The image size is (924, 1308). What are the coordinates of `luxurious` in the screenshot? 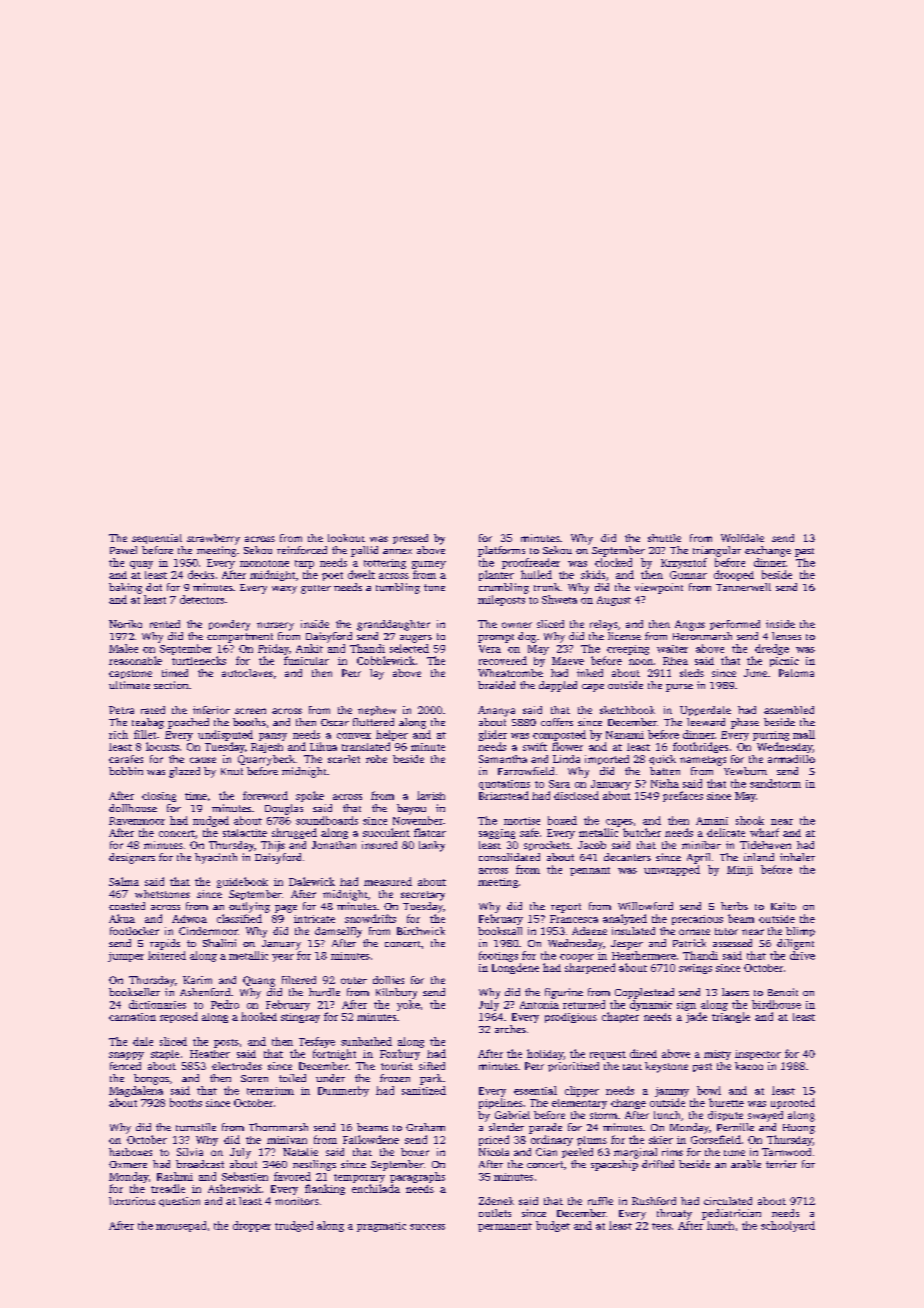 It's located at (132, 1201).
